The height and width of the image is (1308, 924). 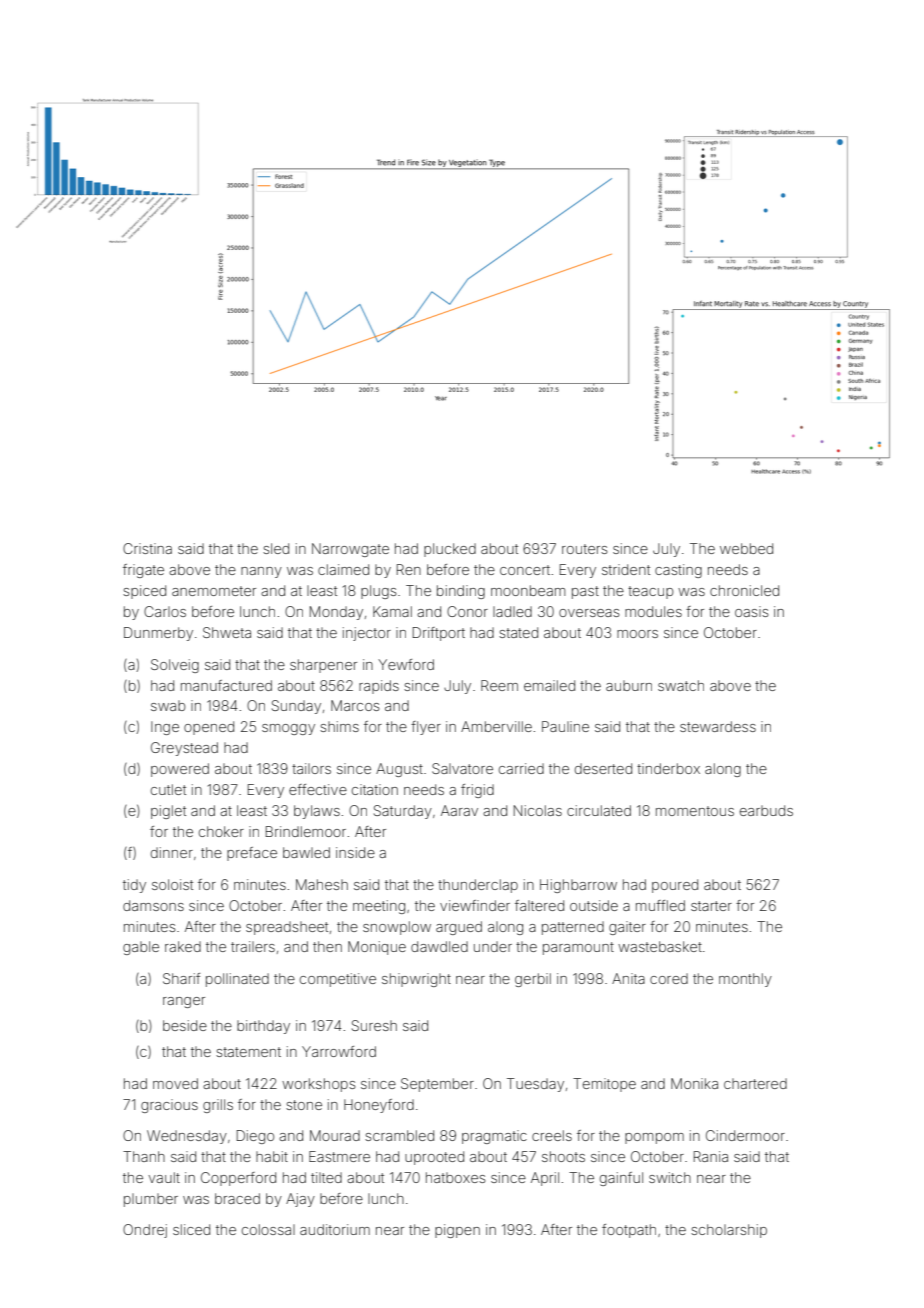 What do you see at coordinates (184, 1002) in the image?
I see `ranger` at bounding box center [184, 1002].
